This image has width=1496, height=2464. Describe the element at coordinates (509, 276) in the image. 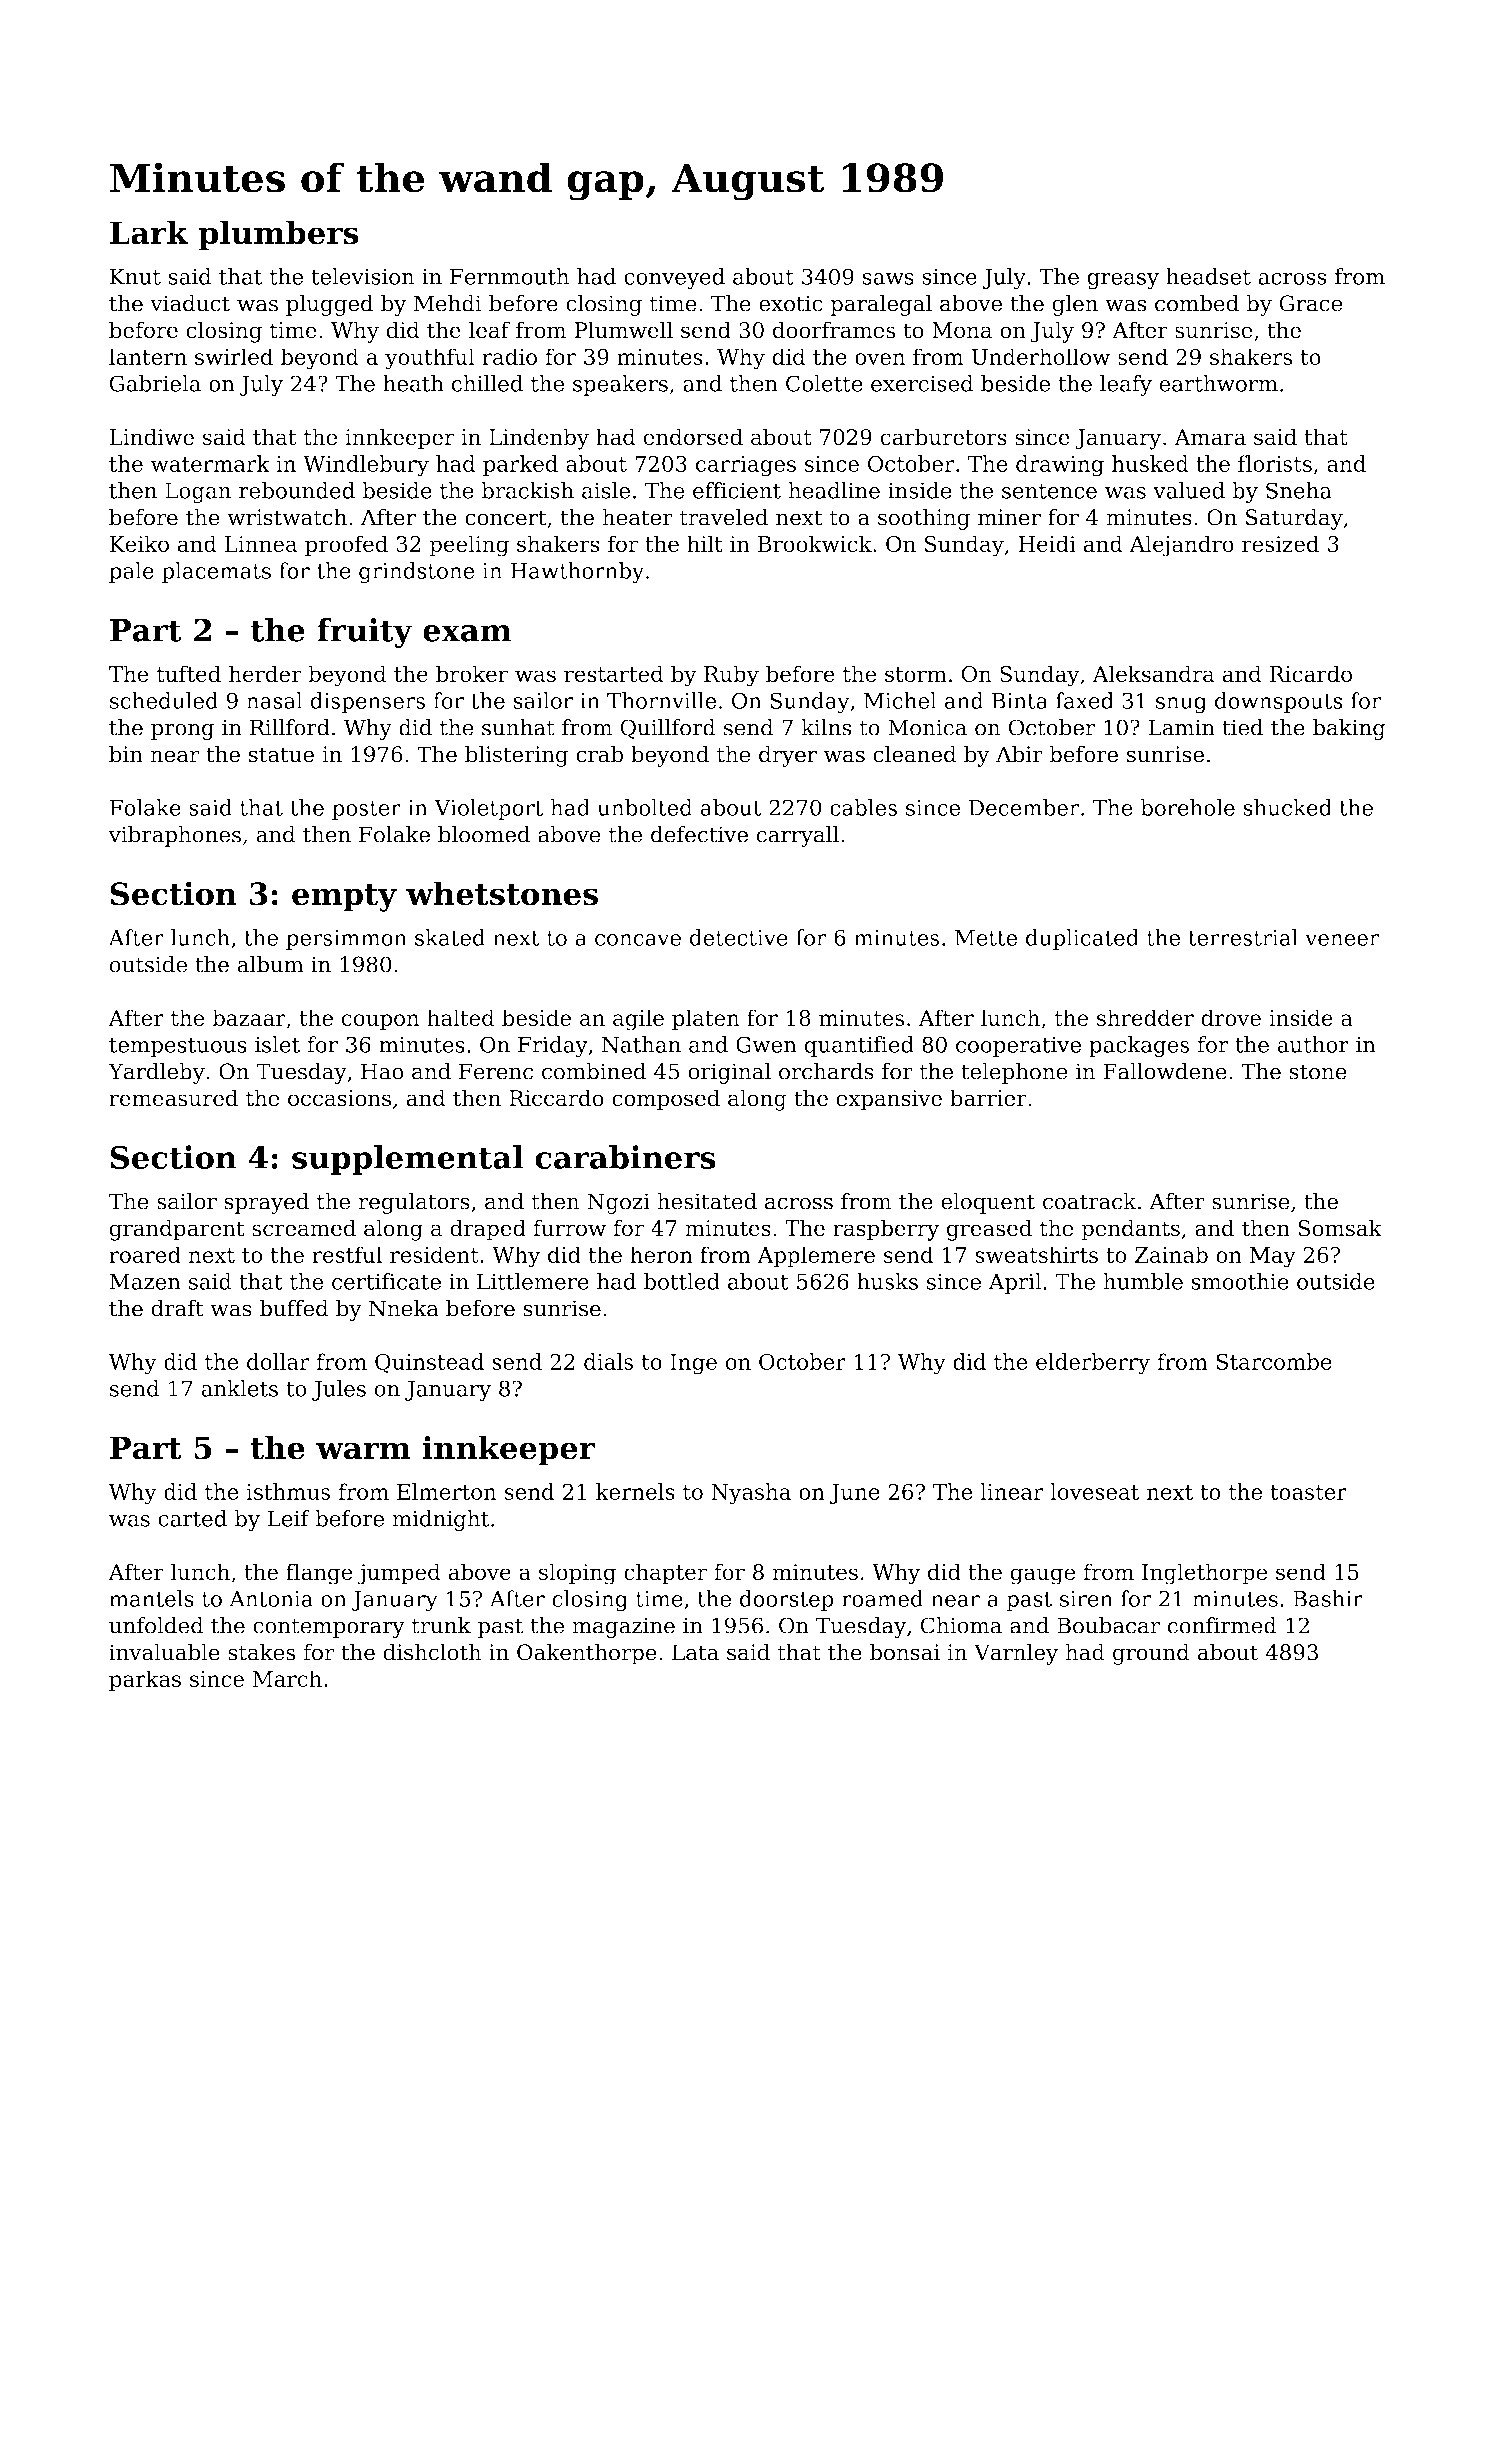

I see `Fernmouth` at that location.
